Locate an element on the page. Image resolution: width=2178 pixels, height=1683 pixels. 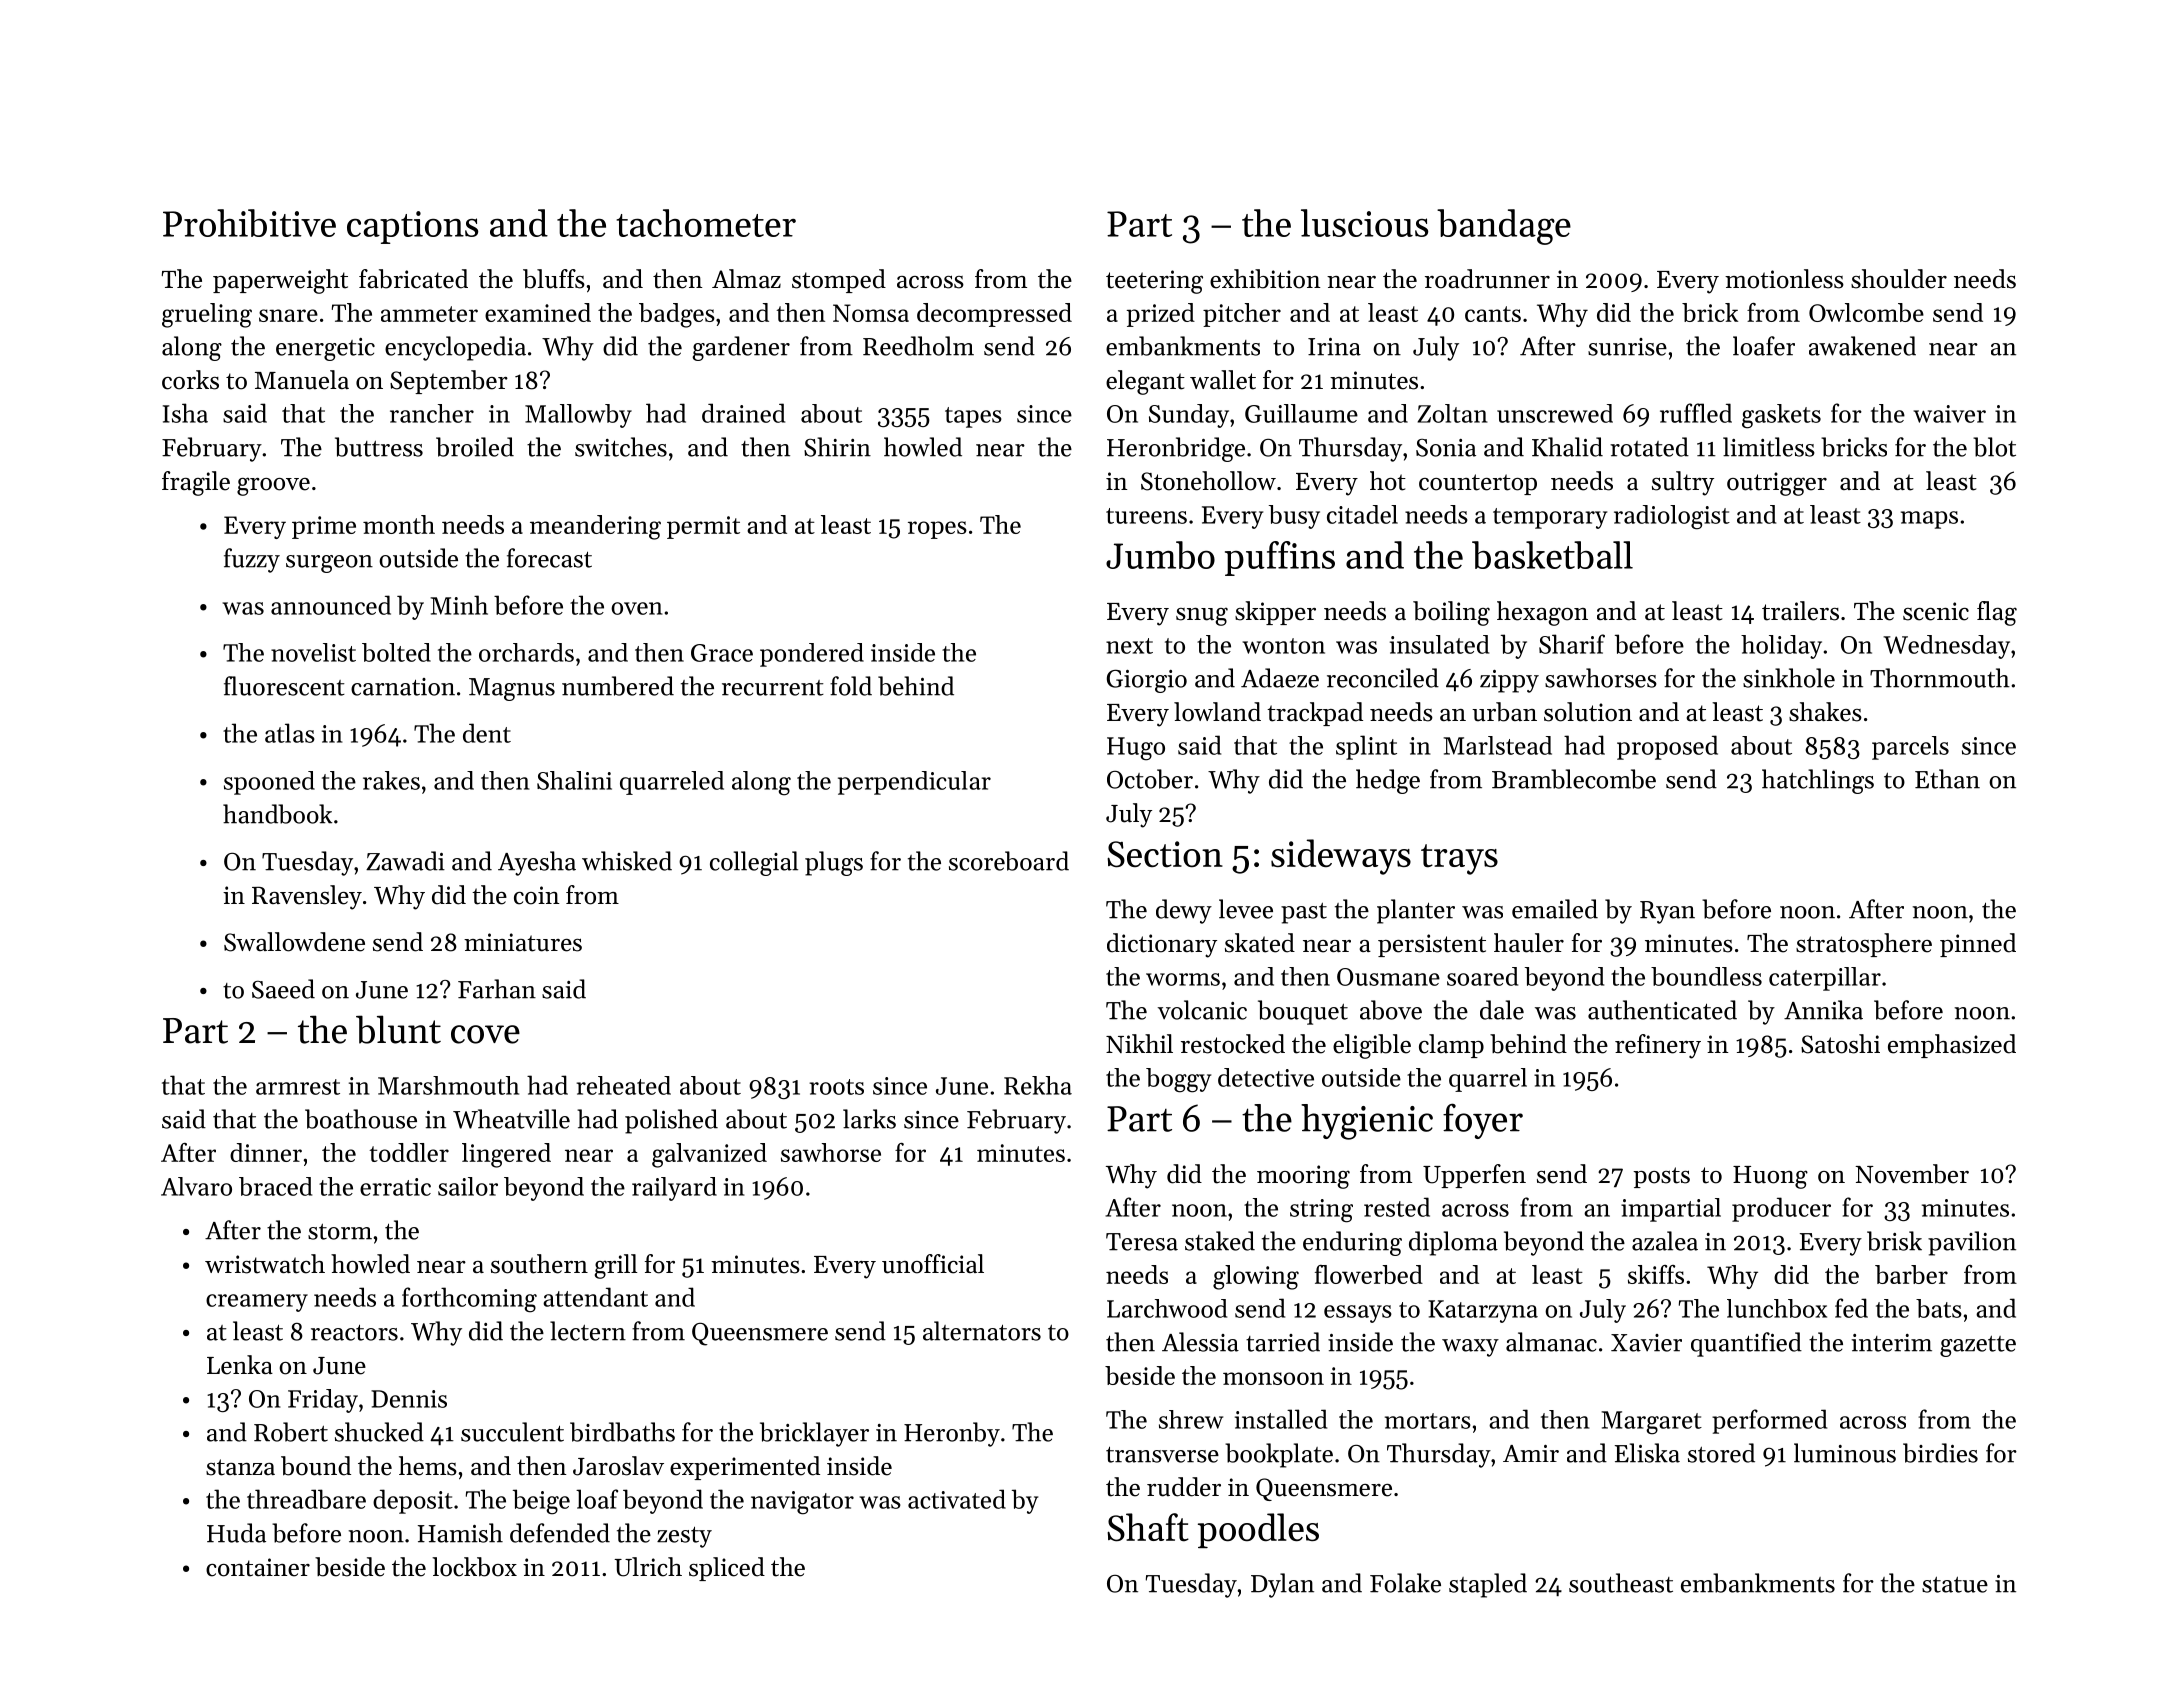
tapes is located at coordinates (973, 417).
